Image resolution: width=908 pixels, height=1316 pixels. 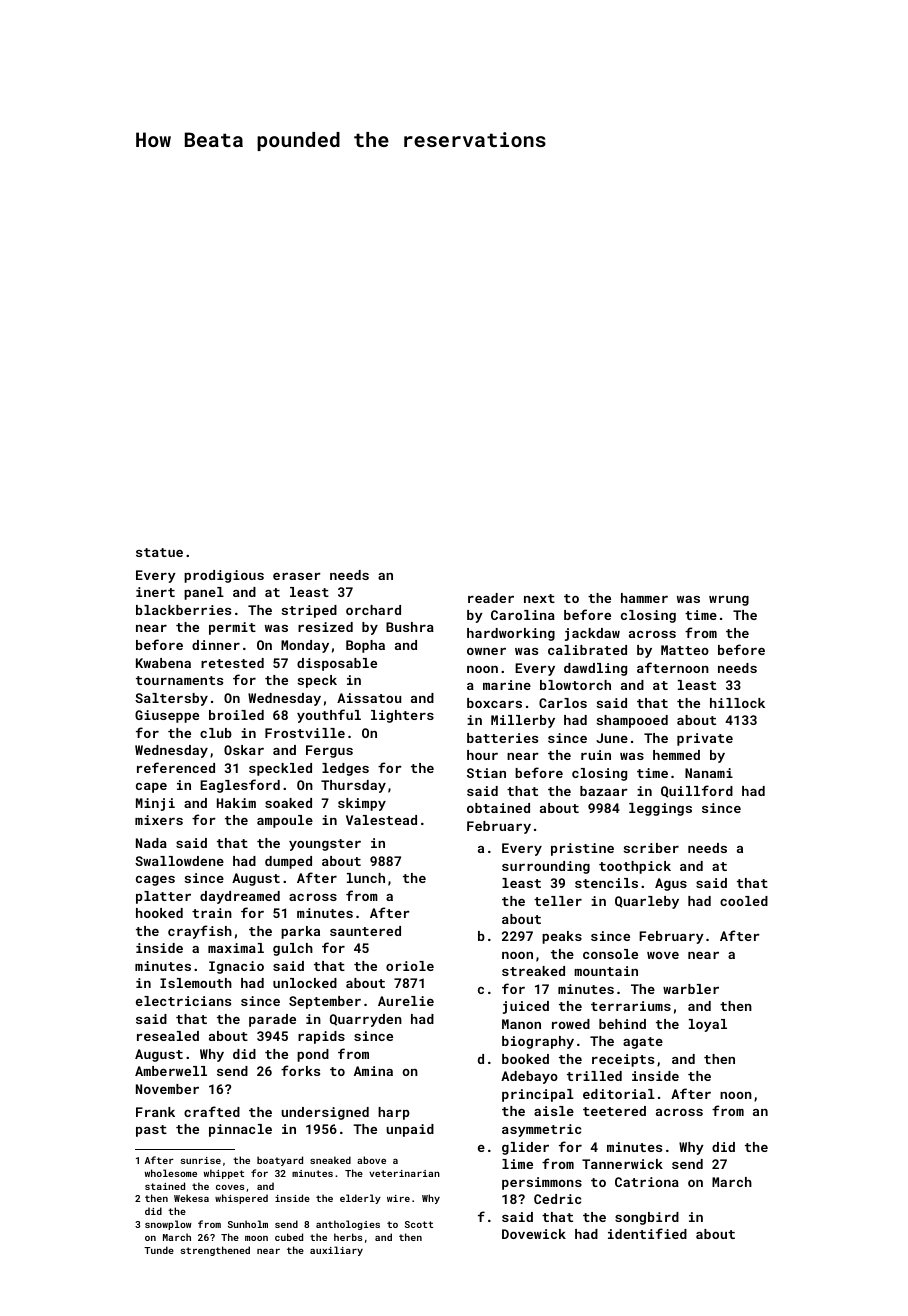 What do you see at coordinates (647, 1233) in the document?
I see `identified` at bounding box center [647, 1233].
